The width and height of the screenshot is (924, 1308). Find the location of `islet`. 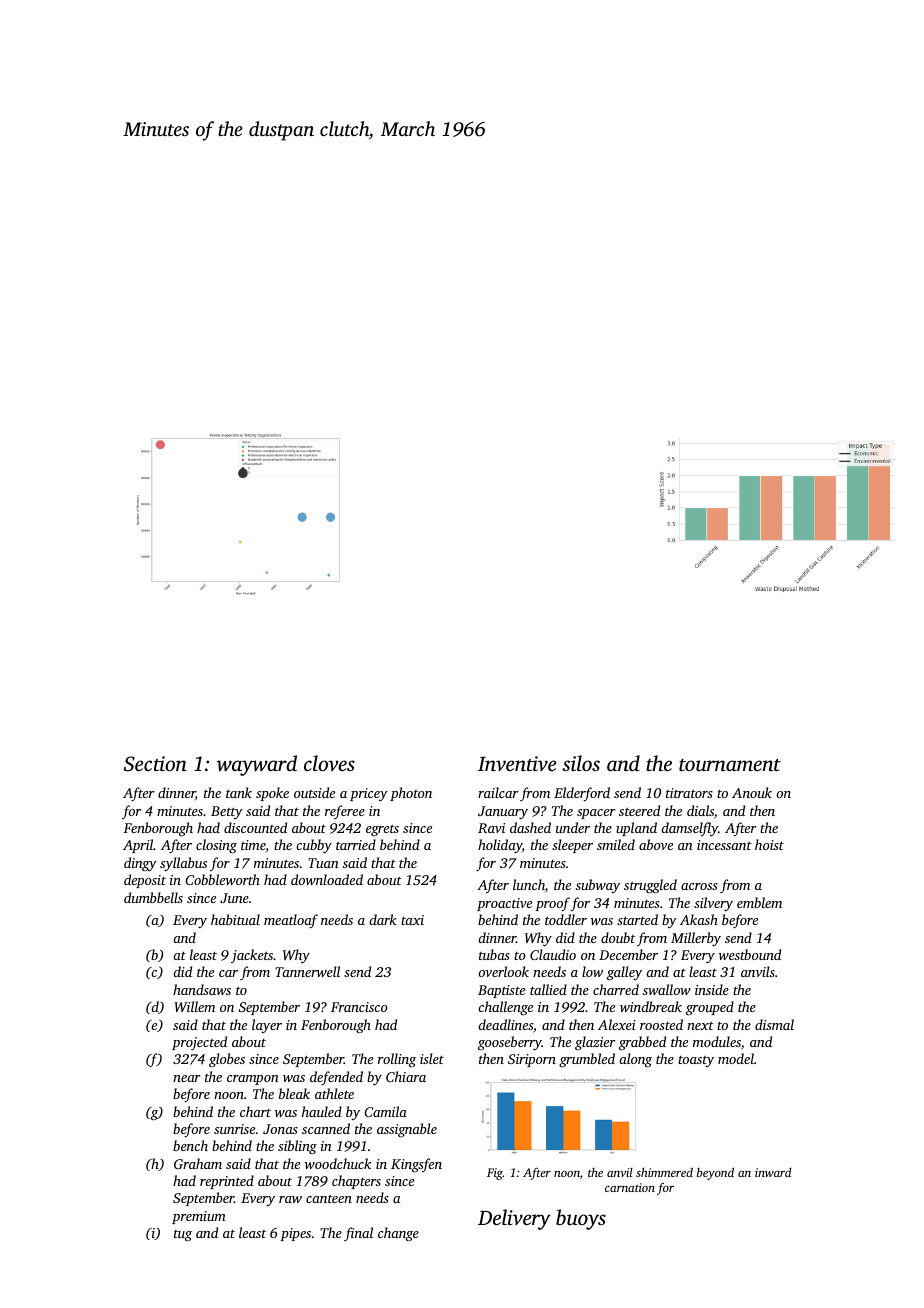

islet is located at coordinates (432, 1058).
